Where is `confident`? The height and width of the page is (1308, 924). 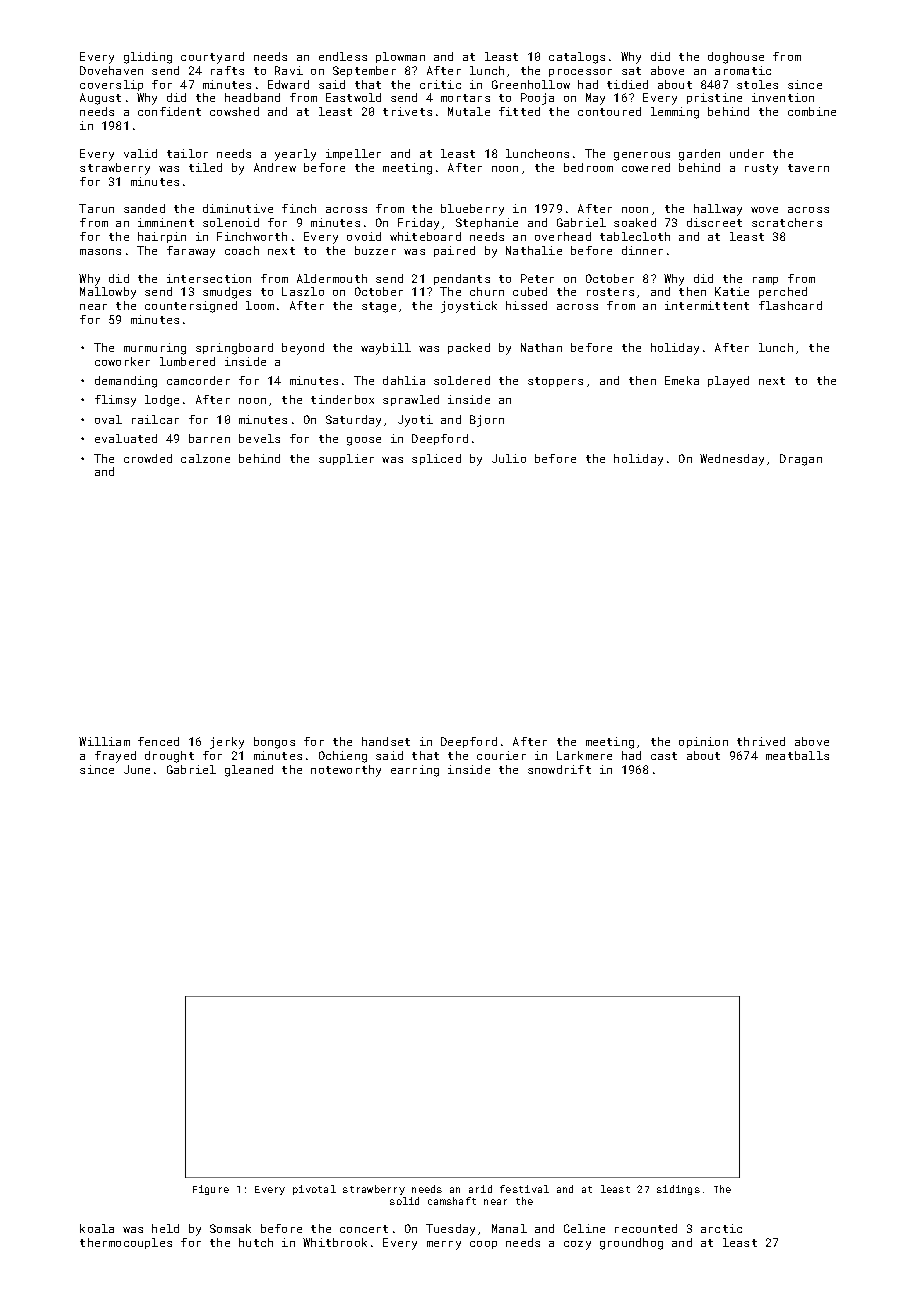
confident is located at coordinates (169, 111).
